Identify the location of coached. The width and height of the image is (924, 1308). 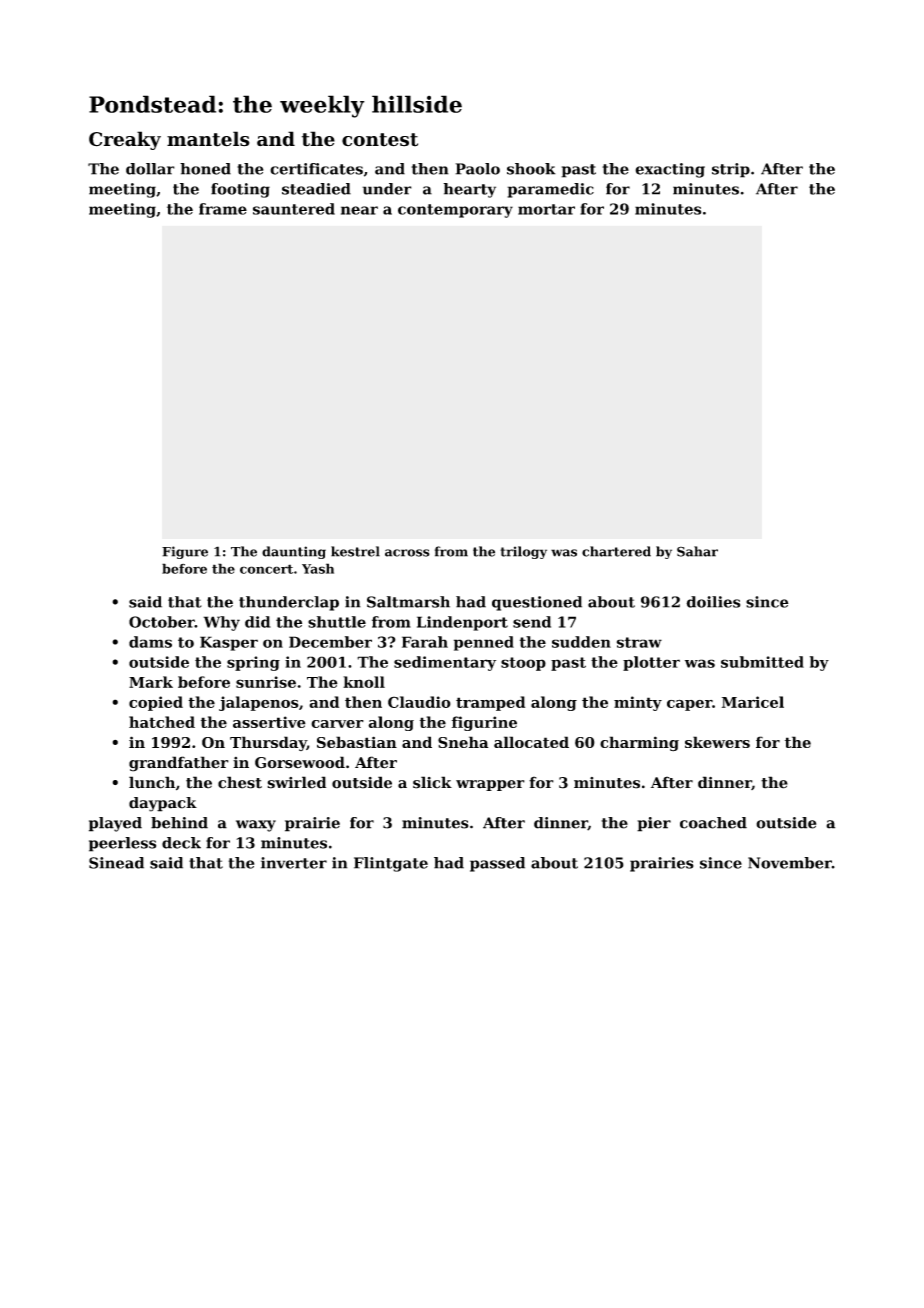
(713, 823).
